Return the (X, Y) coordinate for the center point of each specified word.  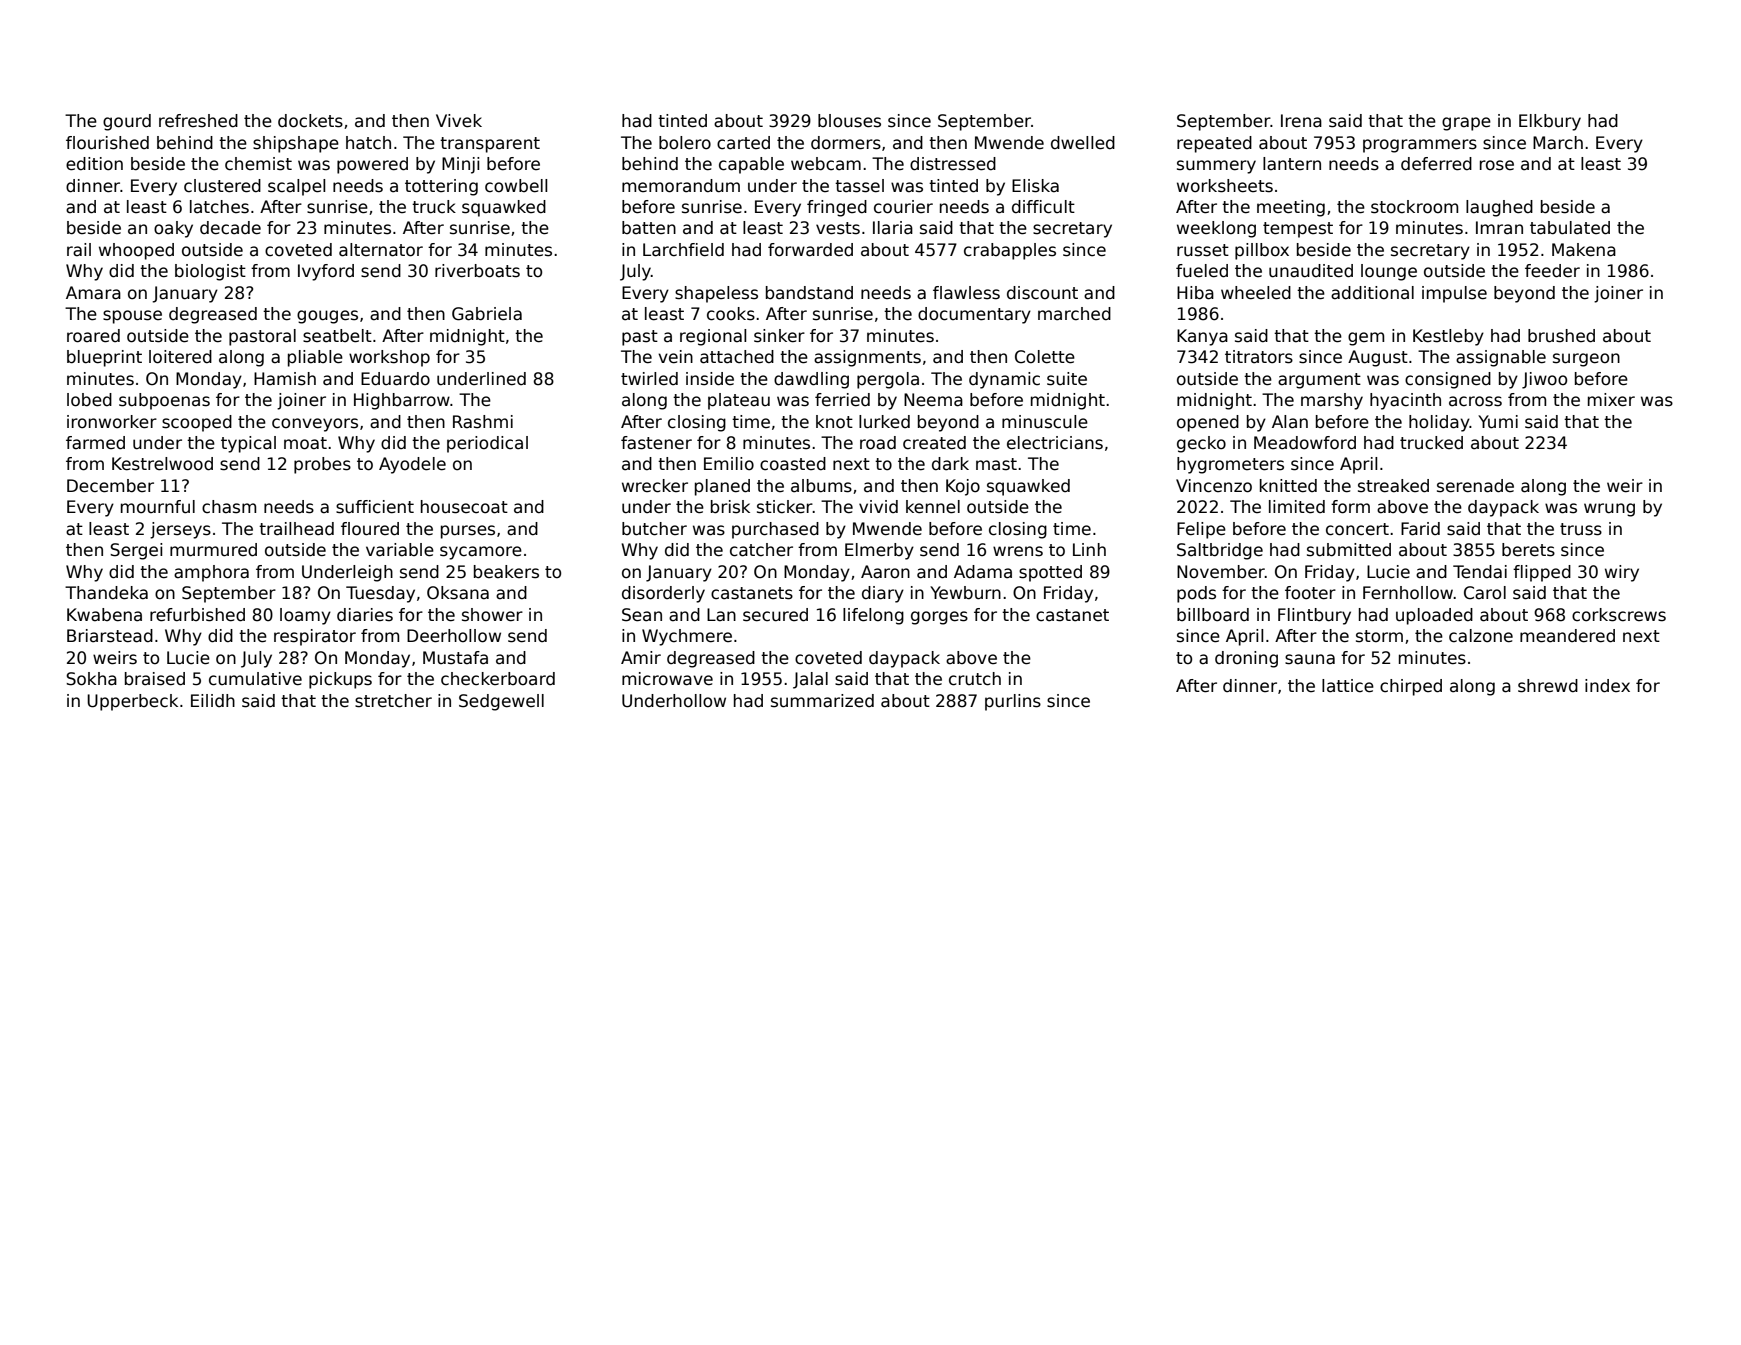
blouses (849, 121)
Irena (1301, 121)
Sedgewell (501, 702)
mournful (158, 507)
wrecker (655, 486)
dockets (310, 121)
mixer (1611, 400)
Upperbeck (132, 702)
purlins (1013, 702)
